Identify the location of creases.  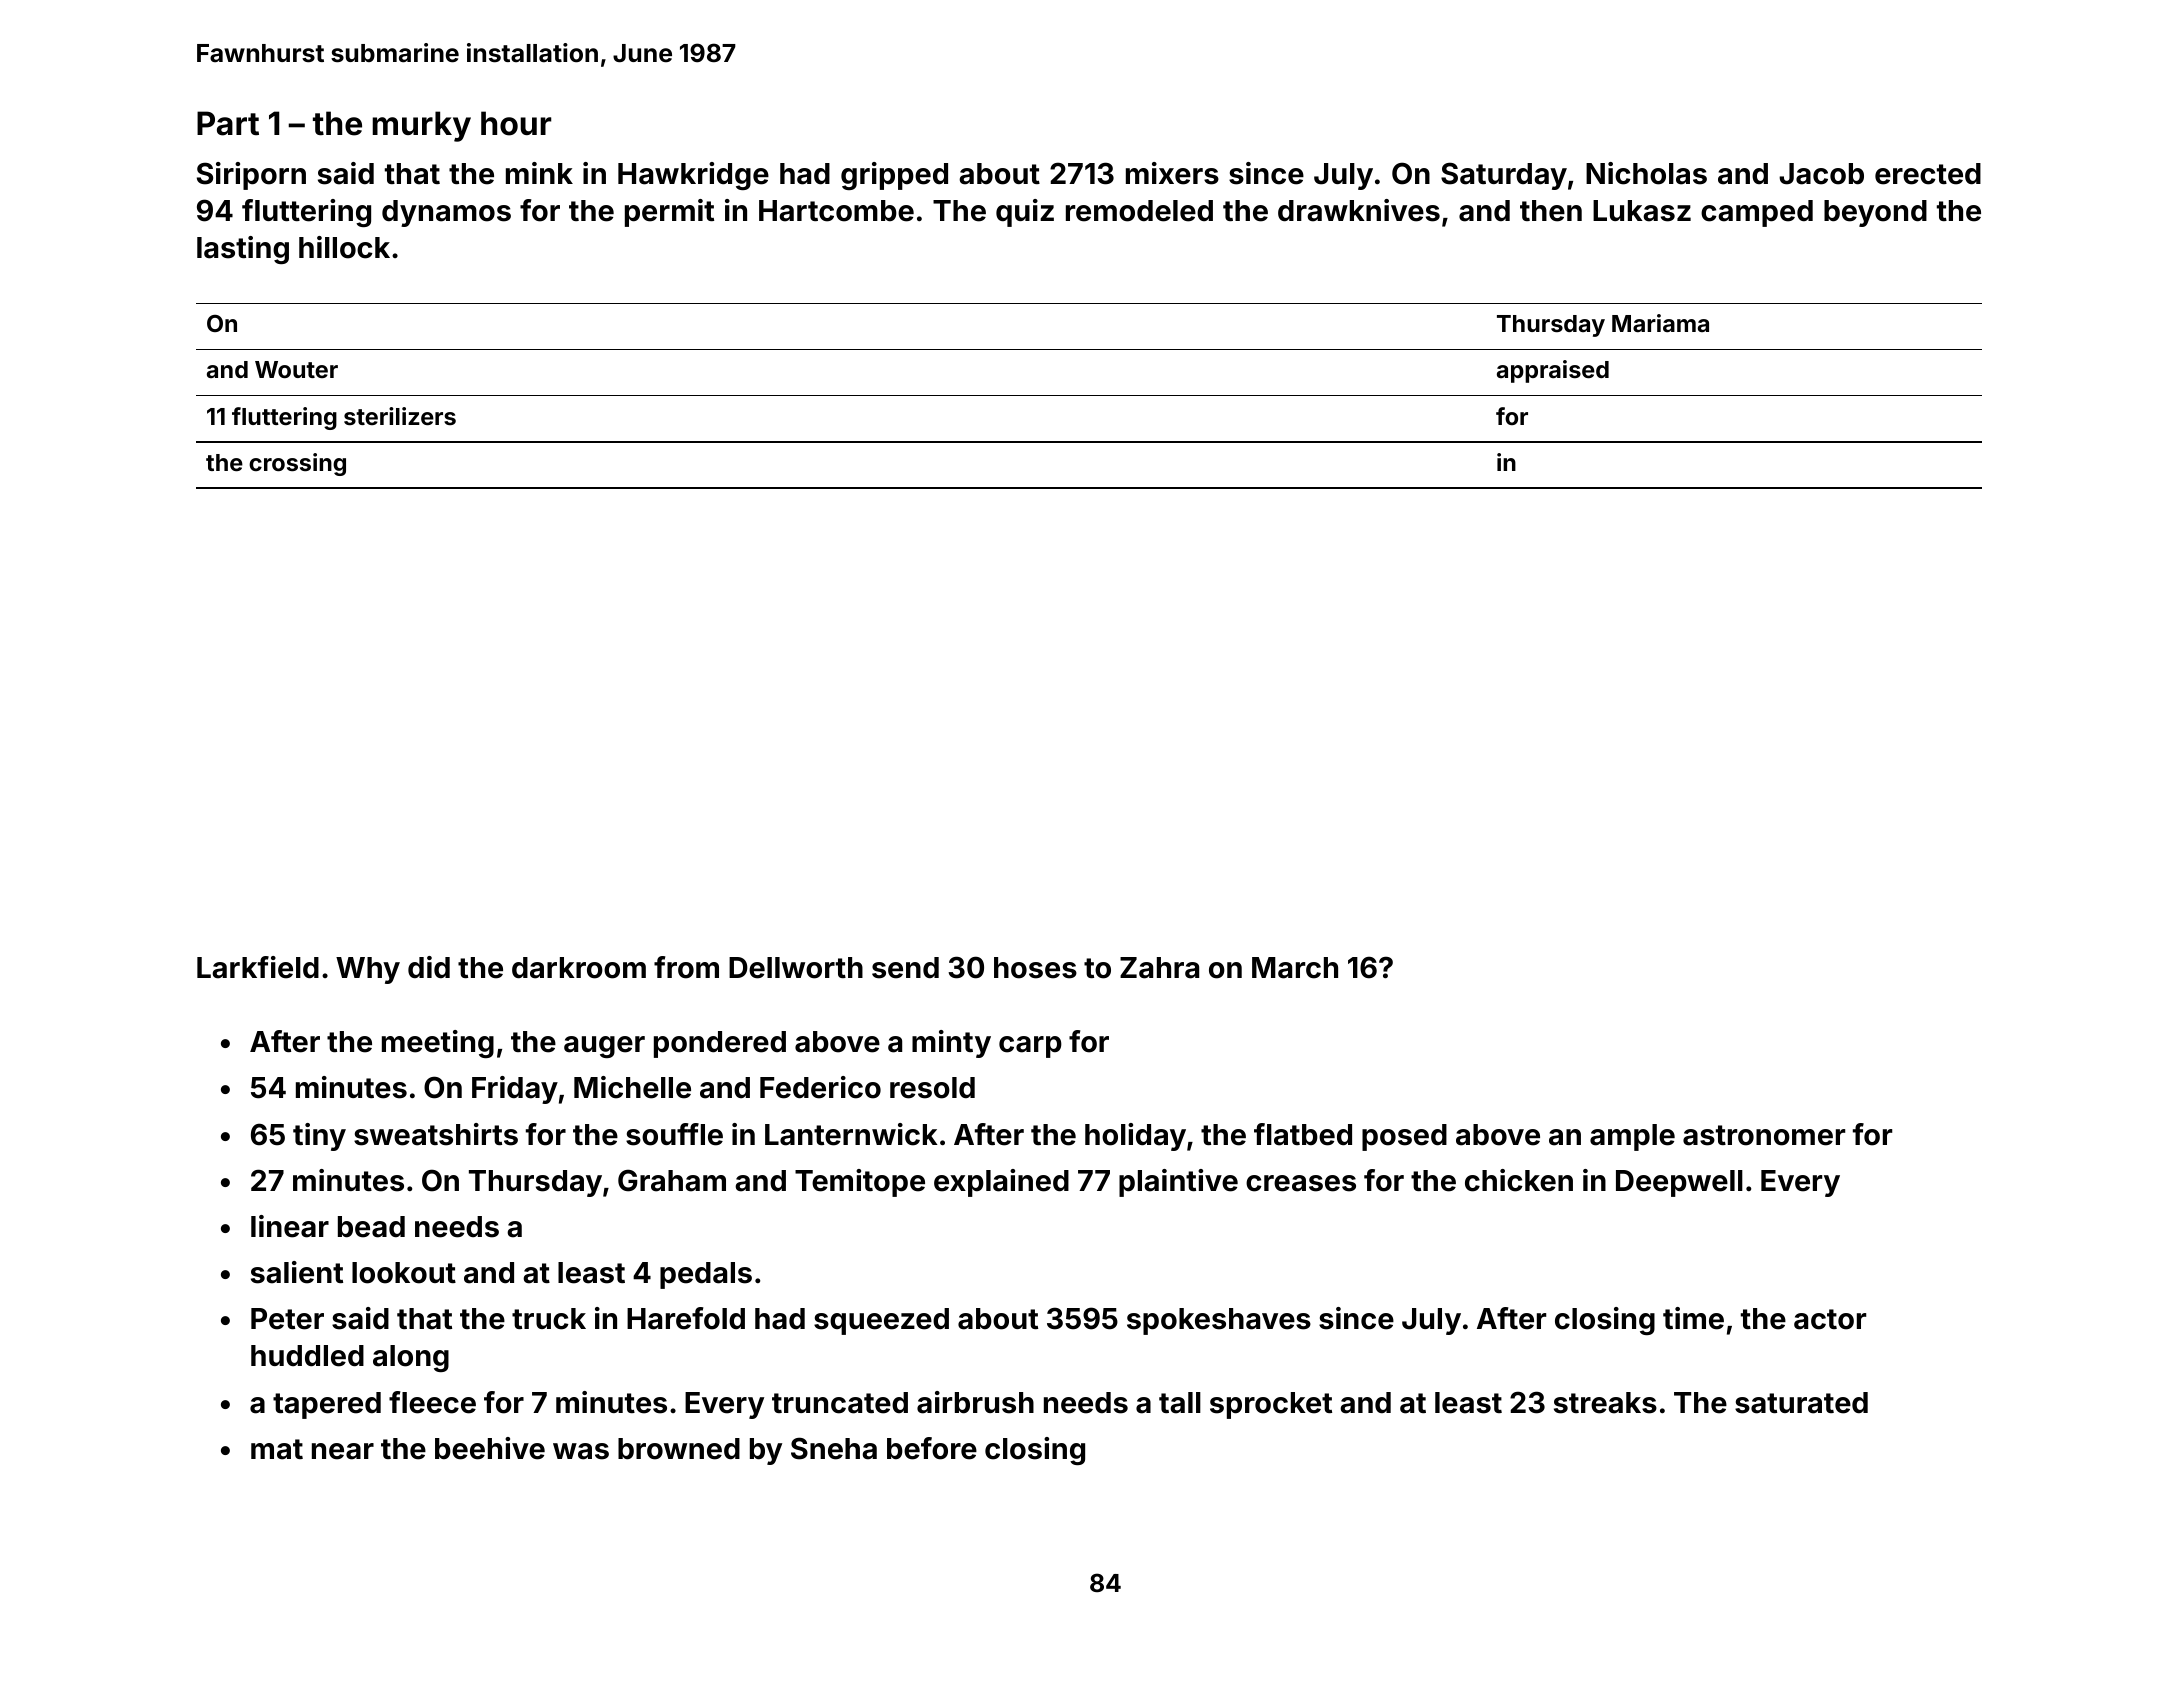
(1301, 1183).
